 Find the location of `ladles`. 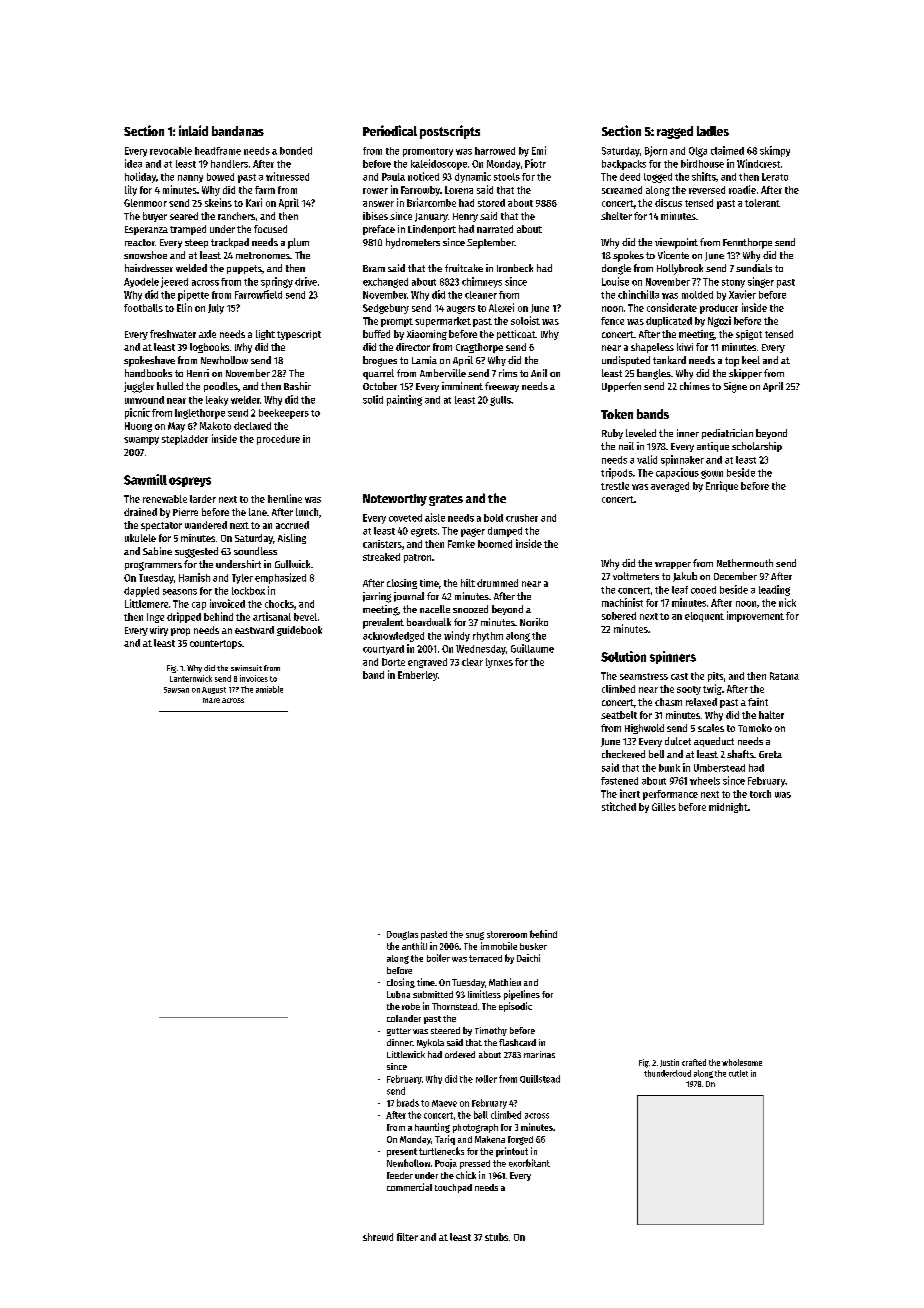

ladles is located at coordinates (713, 131).
